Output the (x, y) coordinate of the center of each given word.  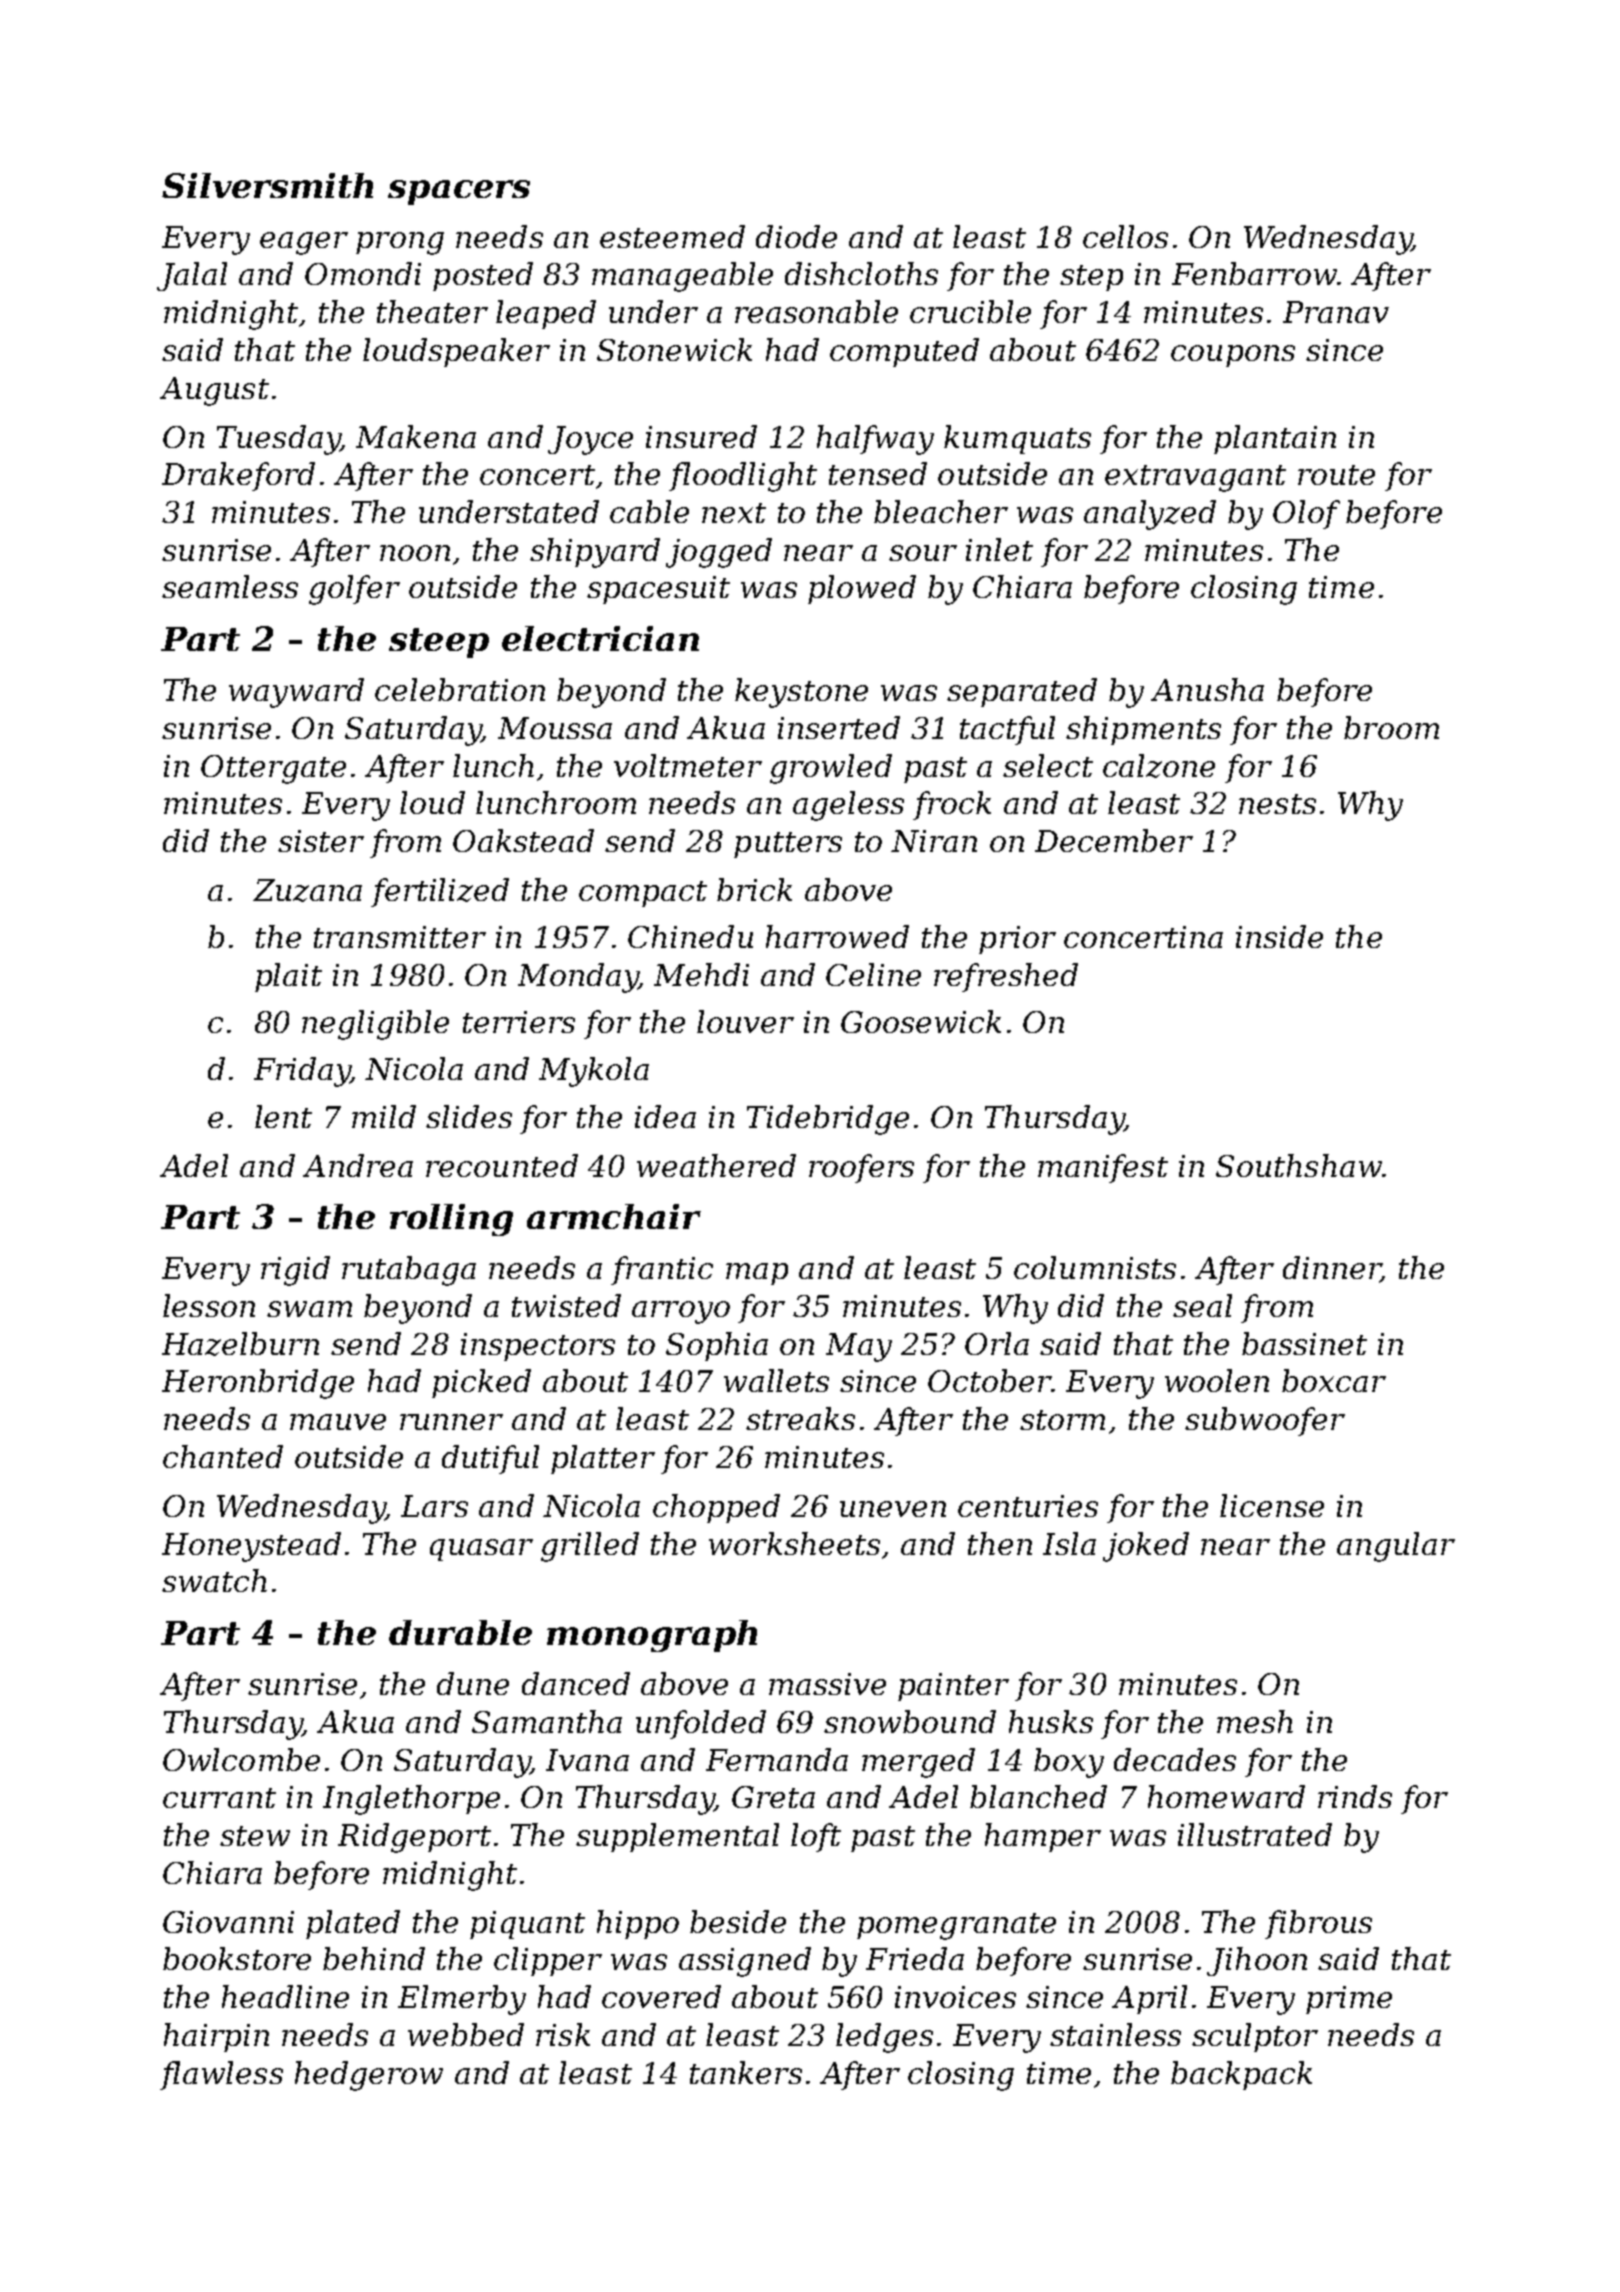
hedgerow (369, 2076)
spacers (459, 192)
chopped (716, 1508)
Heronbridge (258, 1384)
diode (796, 236)
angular (1396, 1547)
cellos (1125, 236)
